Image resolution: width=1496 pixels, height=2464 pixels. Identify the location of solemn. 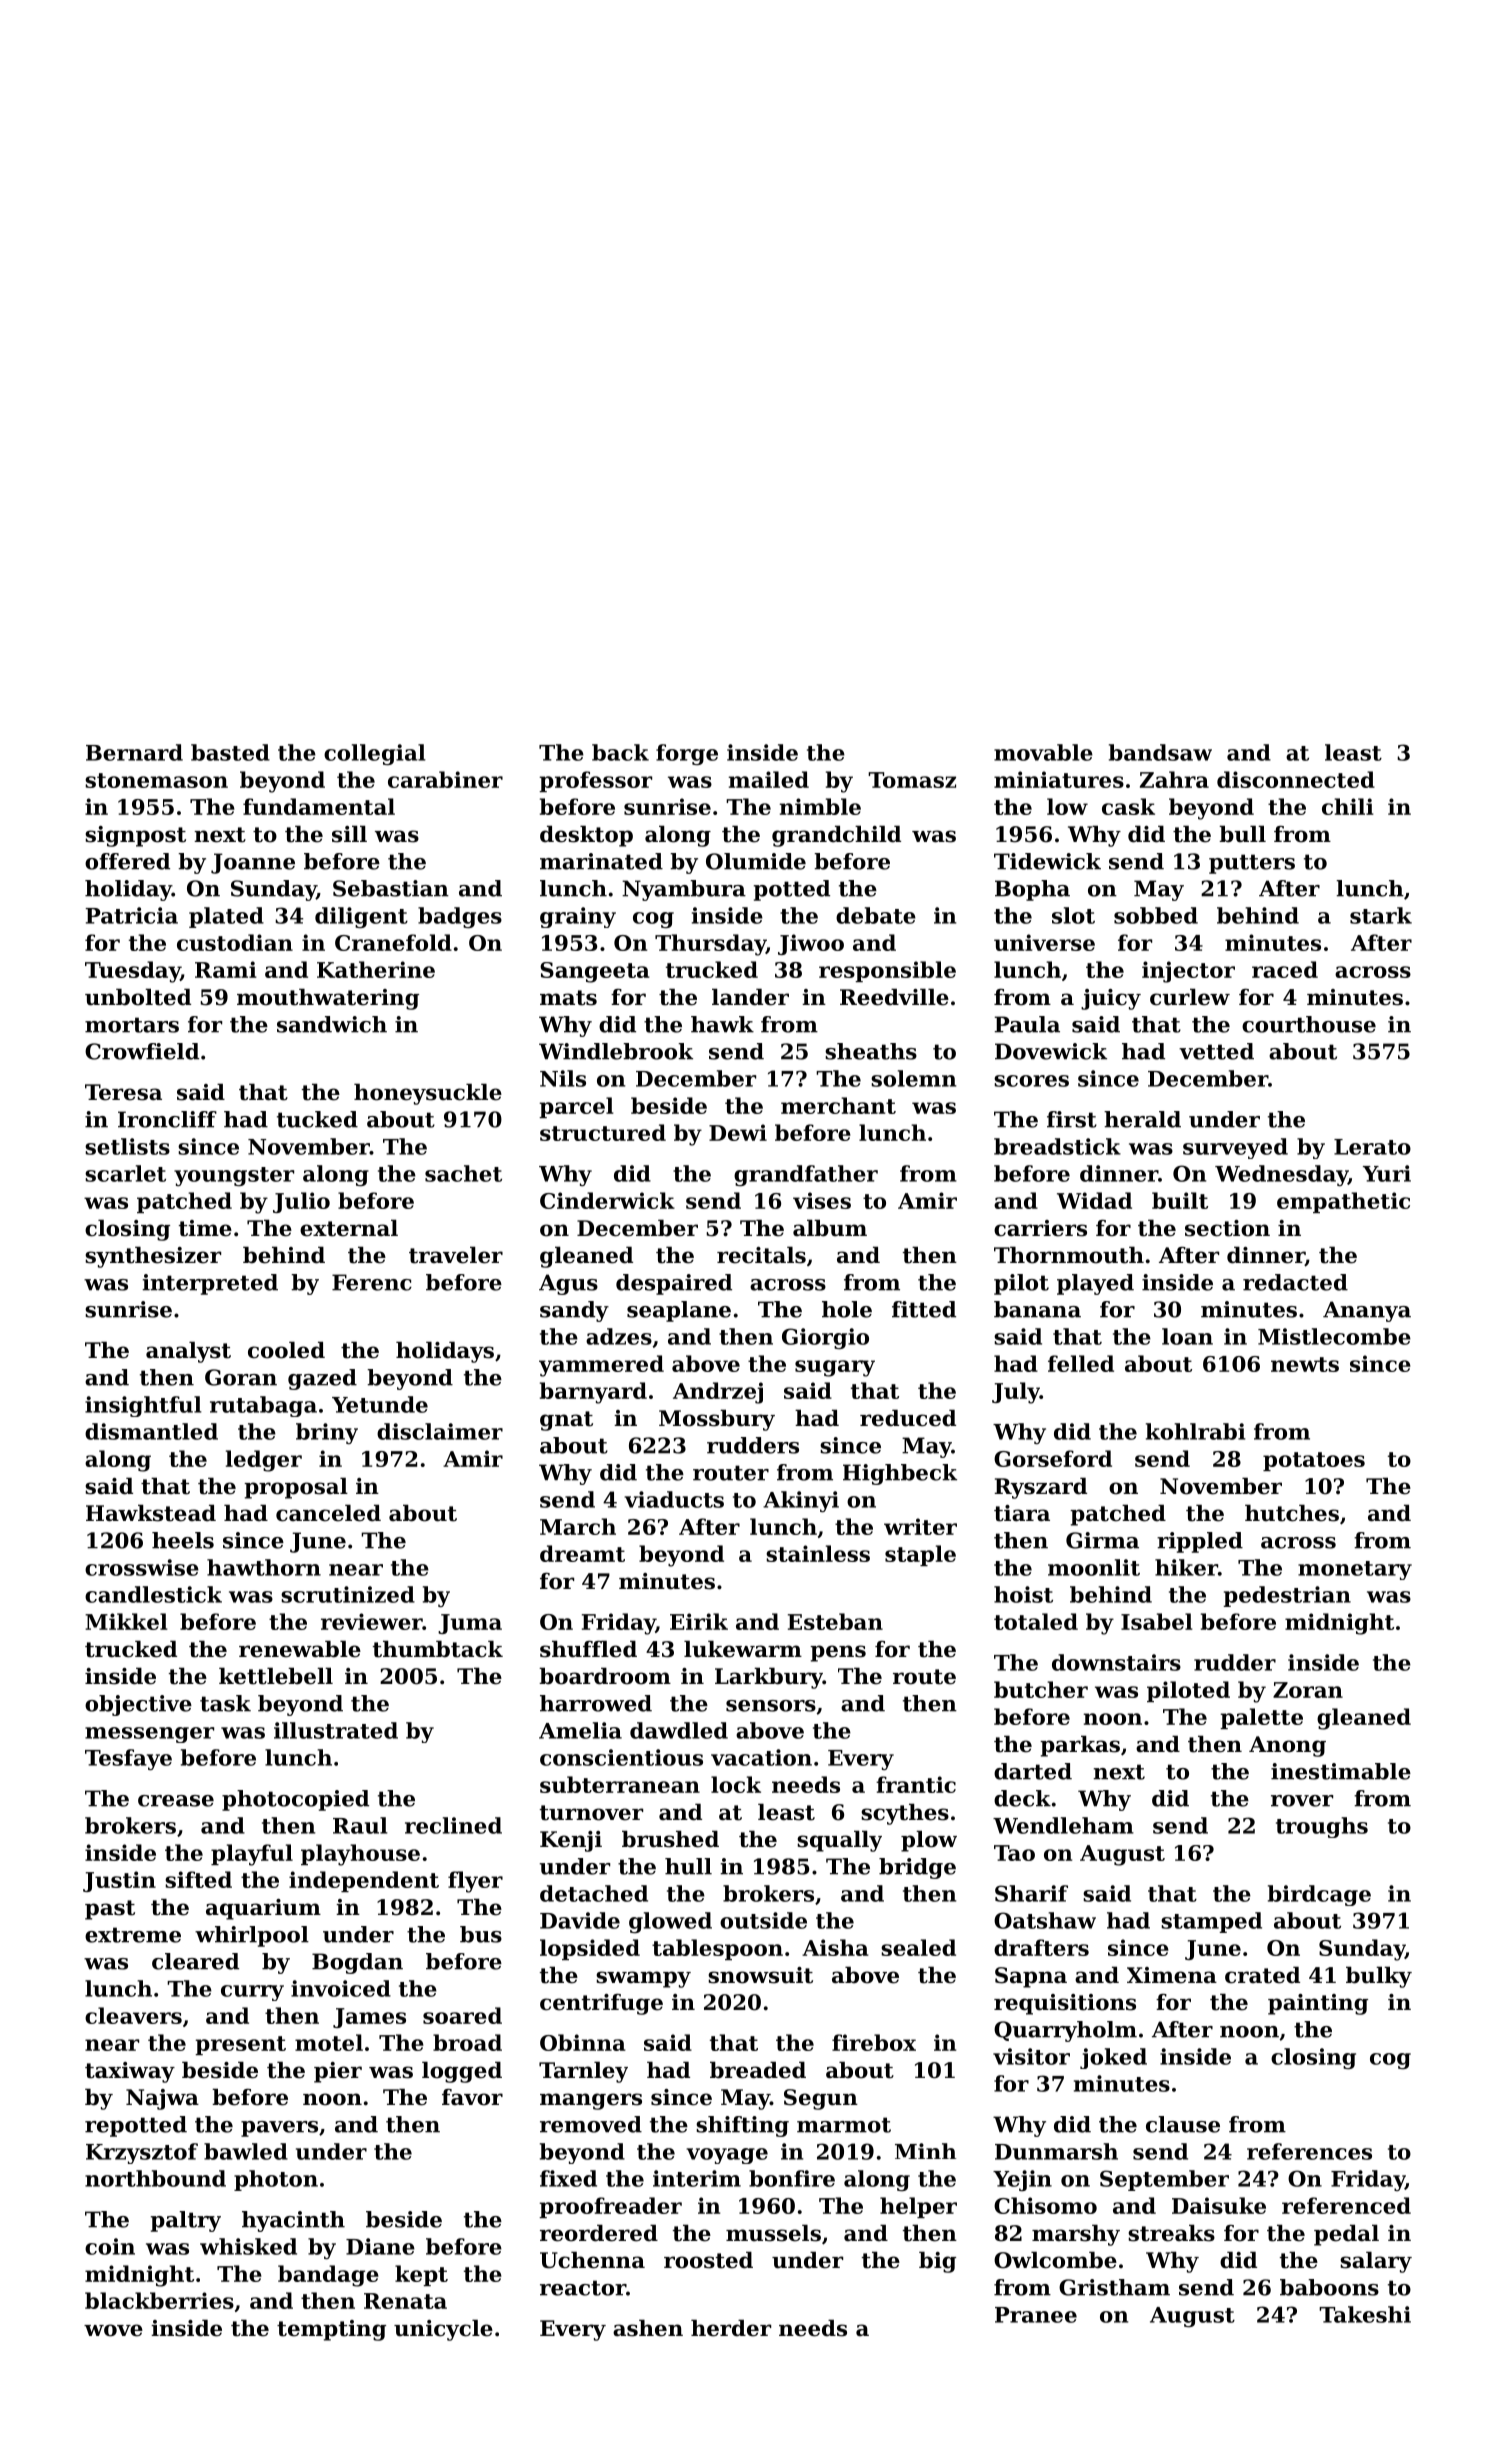
(913, 1078).
